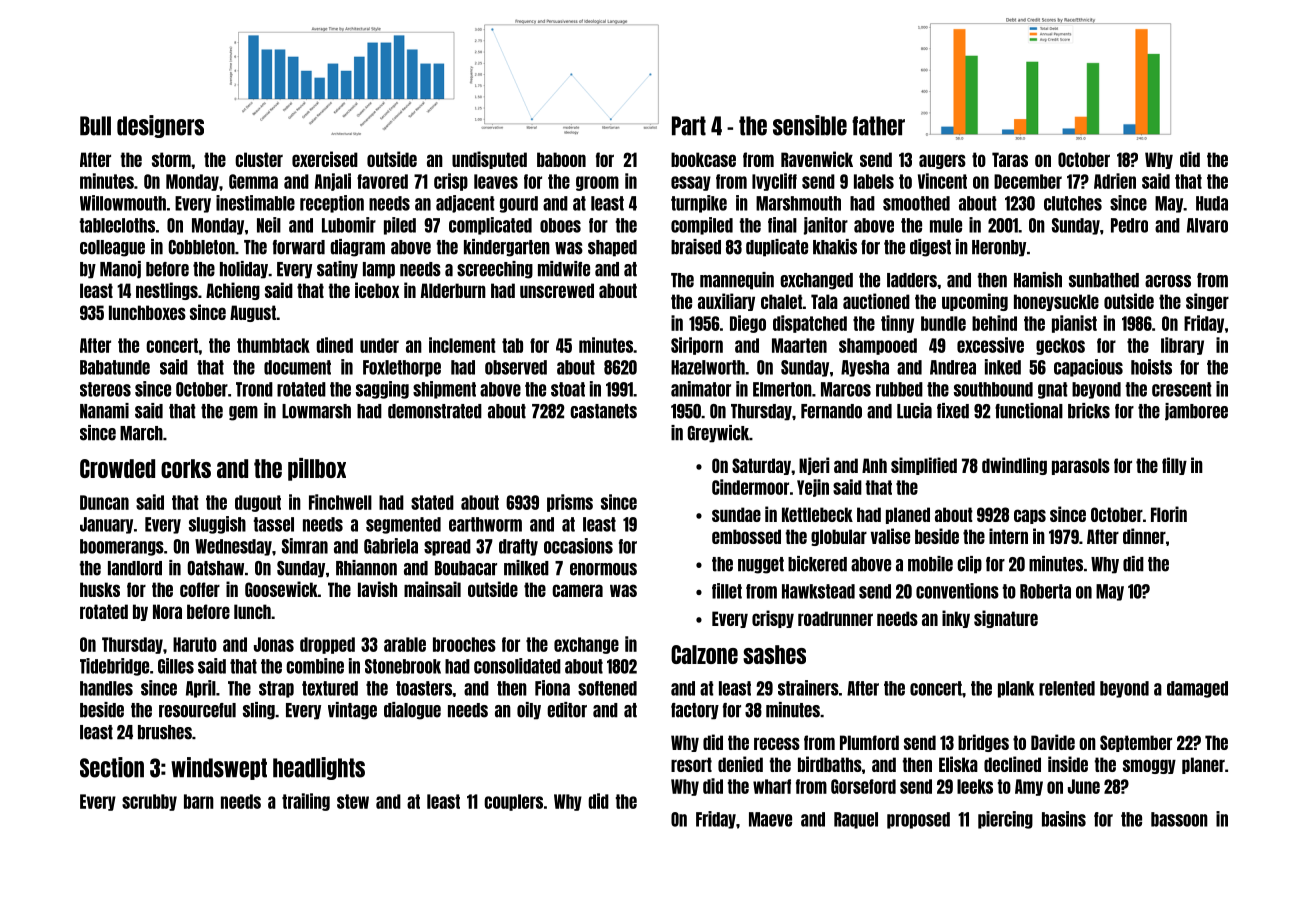  Describe the element at coordinates (564, 269) in the screenshot. I see `midwife` at that location.
